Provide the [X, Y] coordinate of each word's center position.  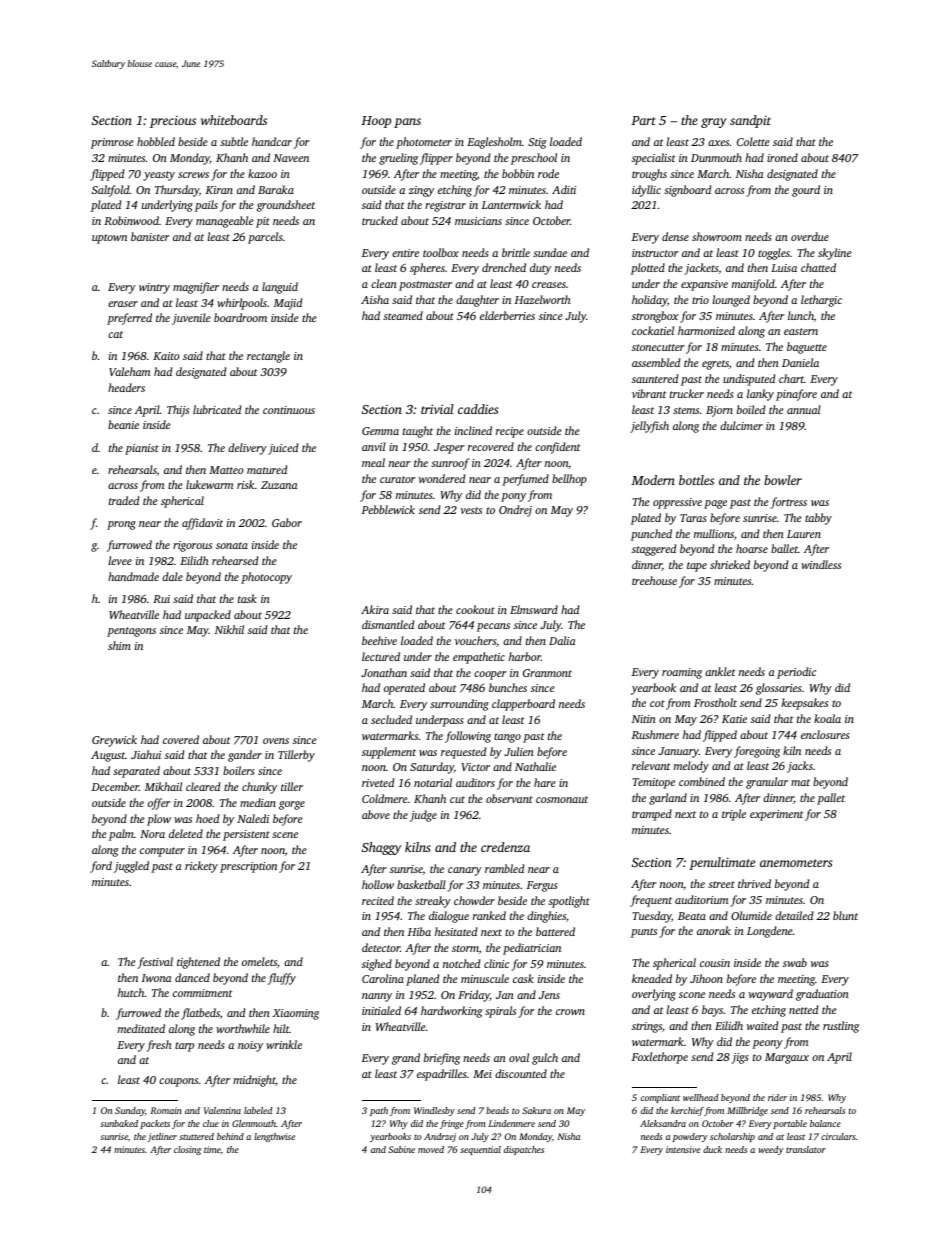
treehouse [654, 580]
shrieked [730, 564]
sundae [550, 252]
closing [187, 1150]
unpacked [208, 616]
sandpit [750, 121]
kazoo [262, 173]
